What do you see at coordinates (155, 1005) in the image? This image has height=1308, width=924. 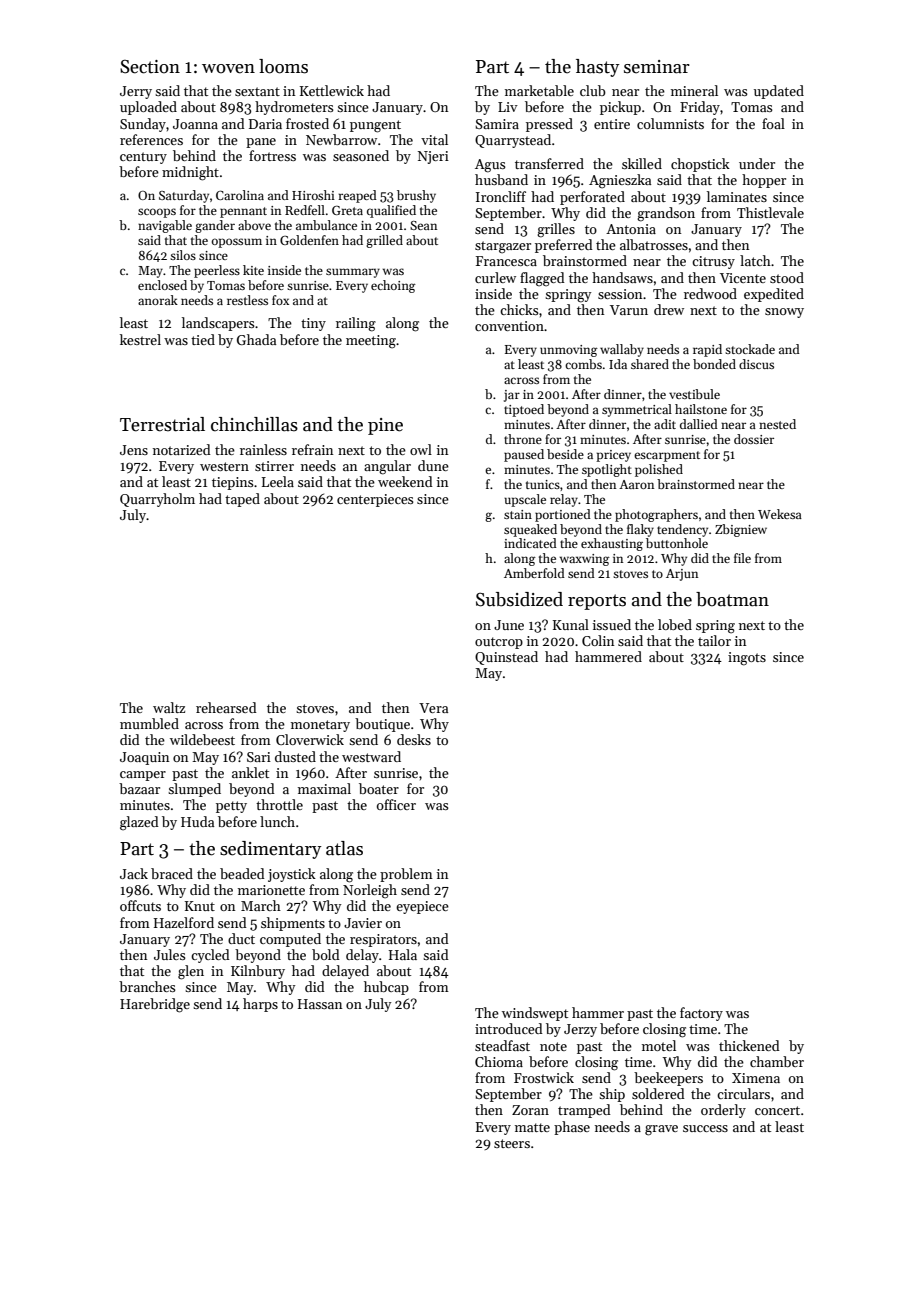 I see `Harebridge` at bounding box center [155, 1005].
